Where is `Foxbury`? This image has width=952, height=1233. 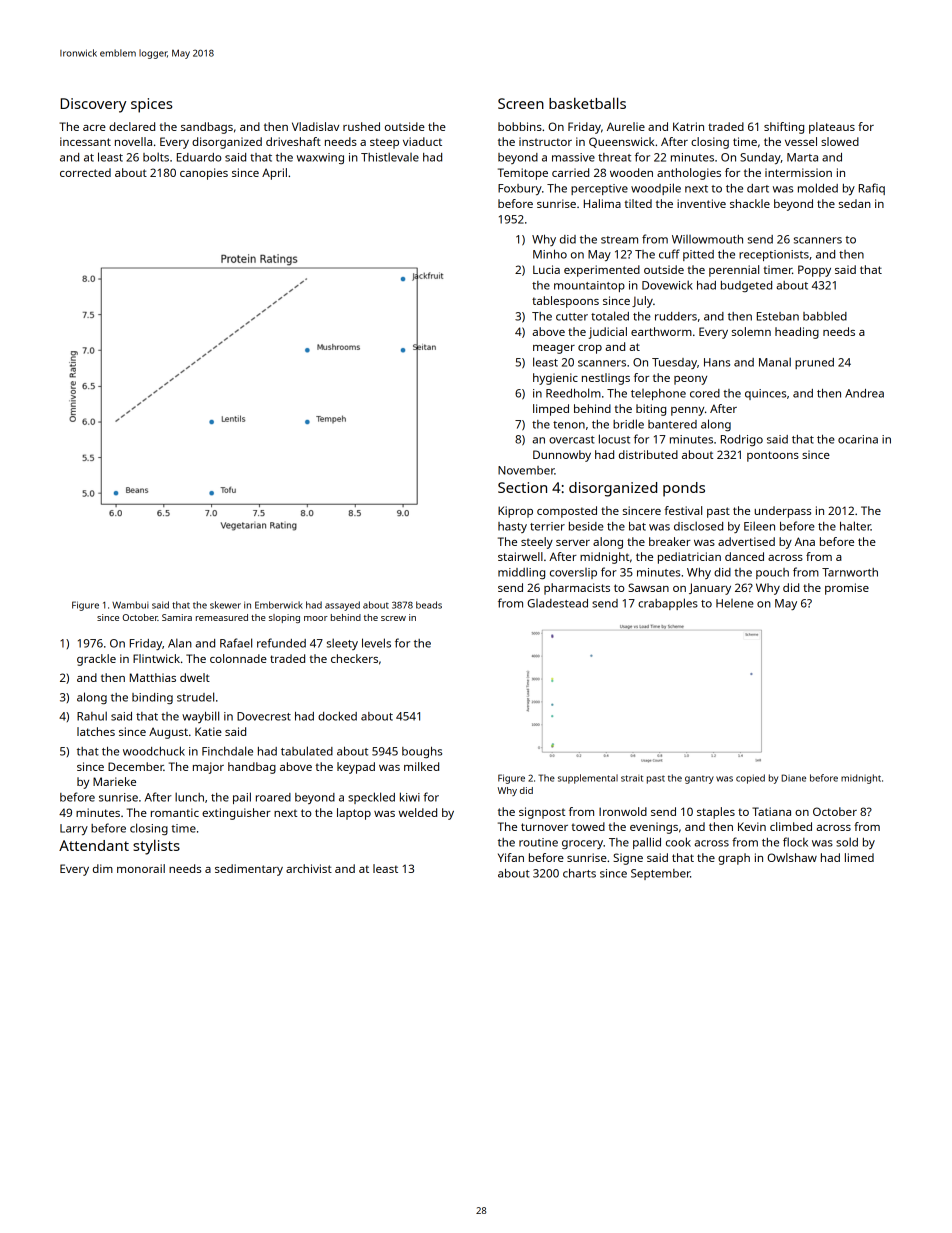 Foxbury is located at coordinates (520, 189).
